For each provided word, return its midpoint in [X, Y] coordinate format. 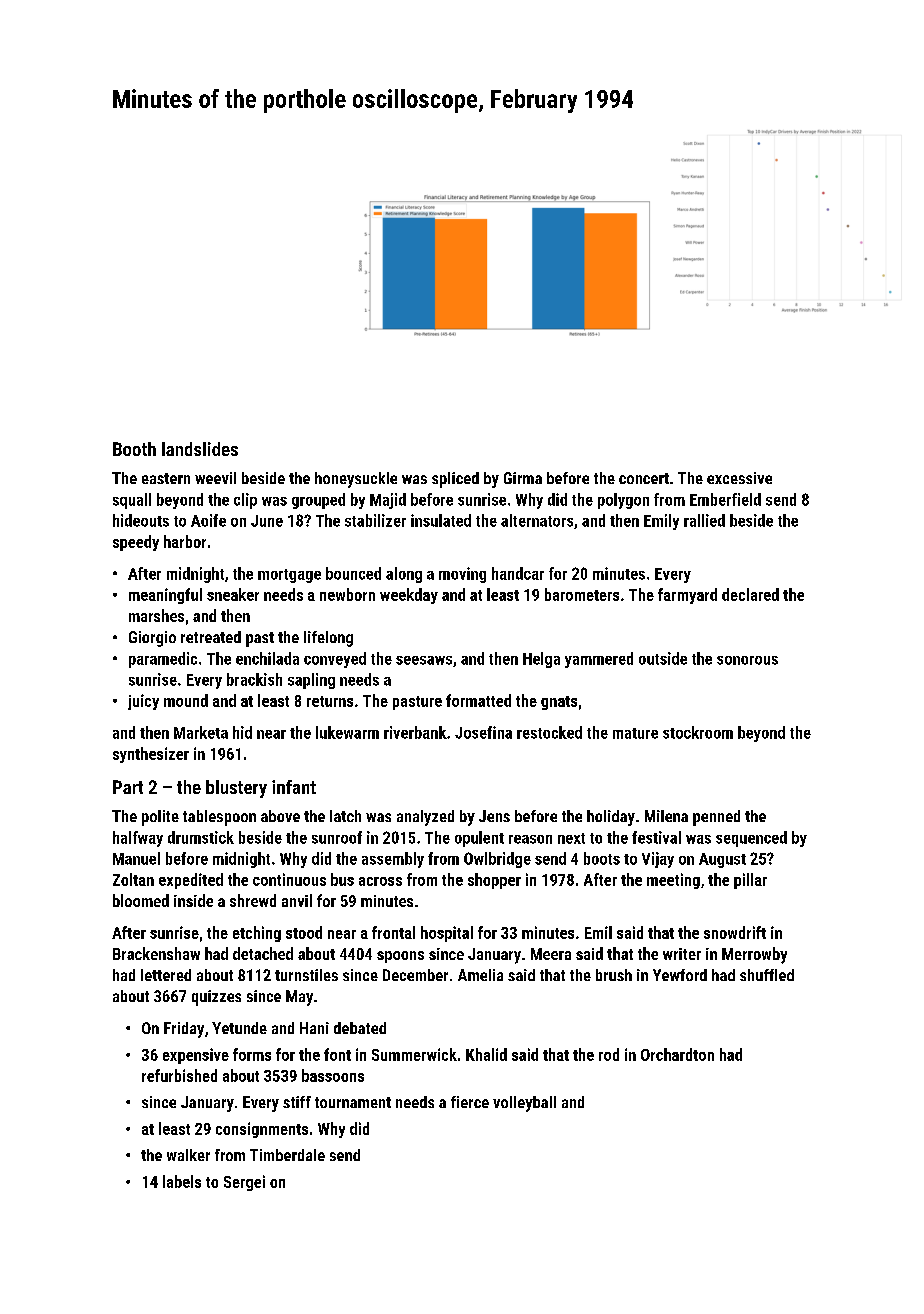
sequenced [751, 839]
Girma [523, 478]
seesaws [424, 660]
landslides [200, 449]
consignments [262, 1130]
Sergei [244, 1183]
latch [345, 816]
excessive [739, 478]
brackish [254, 679]
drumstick [201, 837]
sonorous [747, 660]
